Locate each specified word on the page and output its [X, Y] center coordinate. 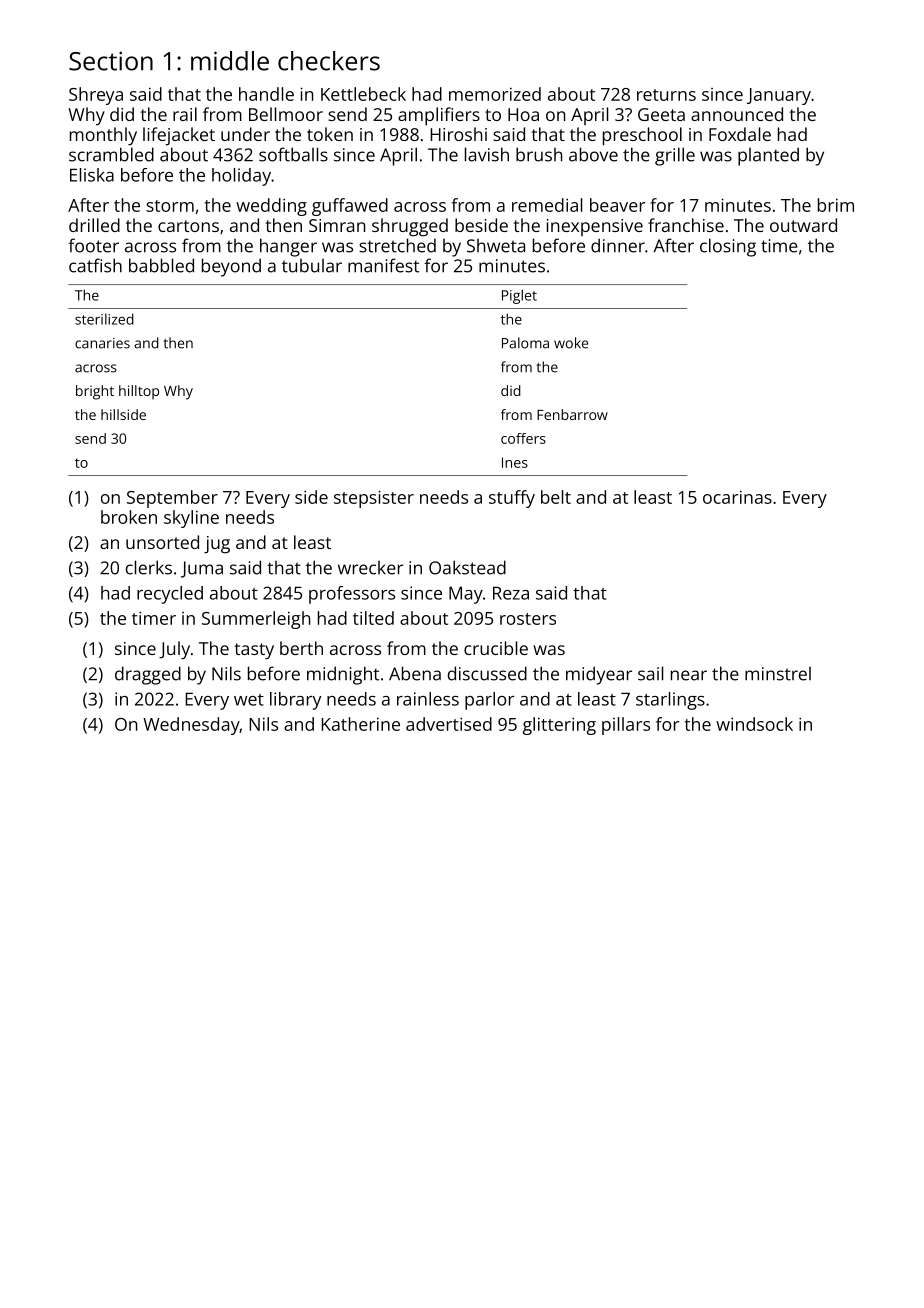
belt [556, 497]
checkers [329, 61]
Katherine [360, 724]
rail [185, 114]
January [779, 96]
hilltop [139, 392]
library [295, 701]
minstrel [778, 674]
